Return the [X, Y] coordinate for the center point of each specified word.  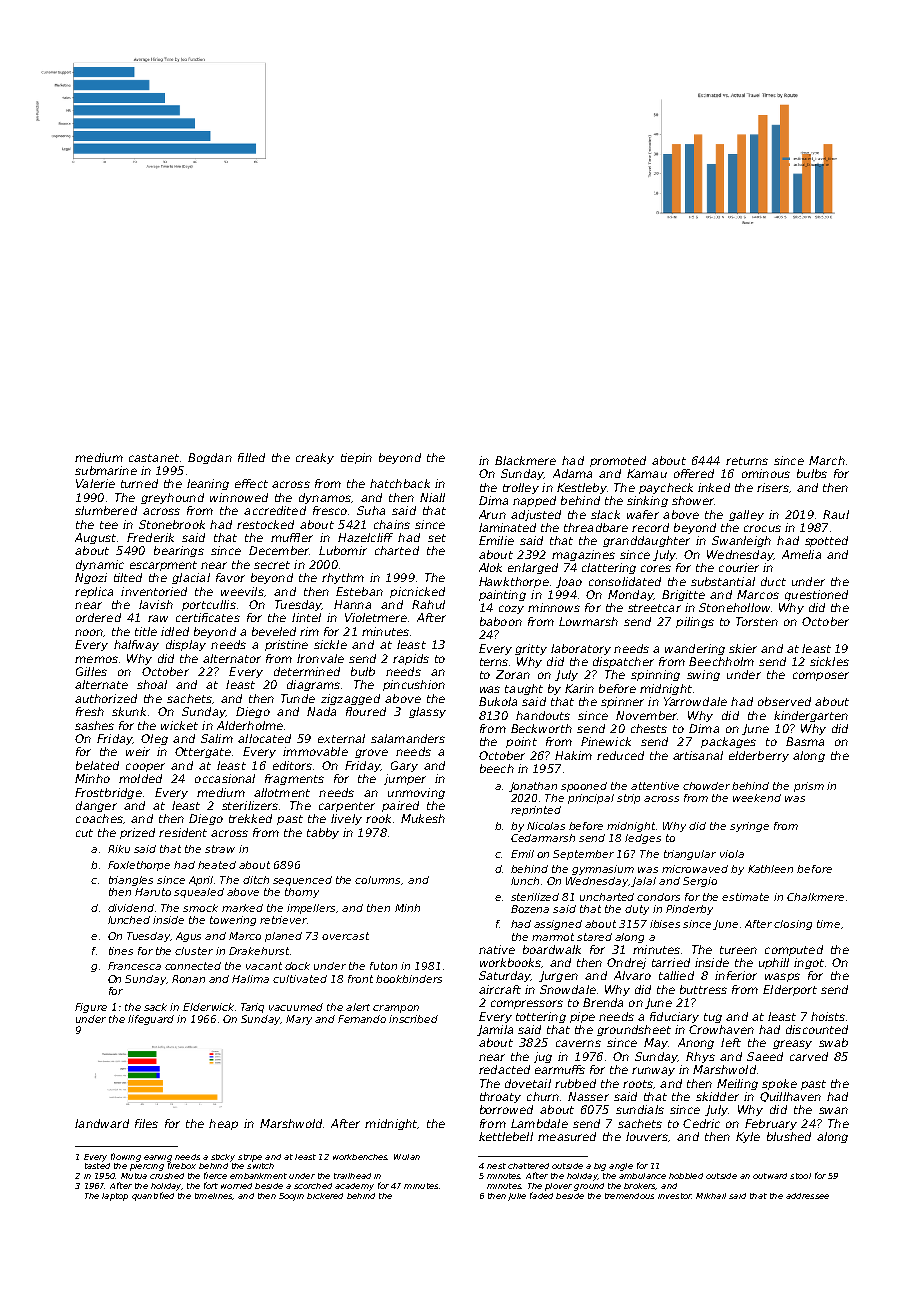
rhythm [343, 578]
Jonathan [533, 787]
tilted [128, 577]
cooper [145, 767]
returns [747, 461]
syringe [749, 827]
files [146, 1123]
